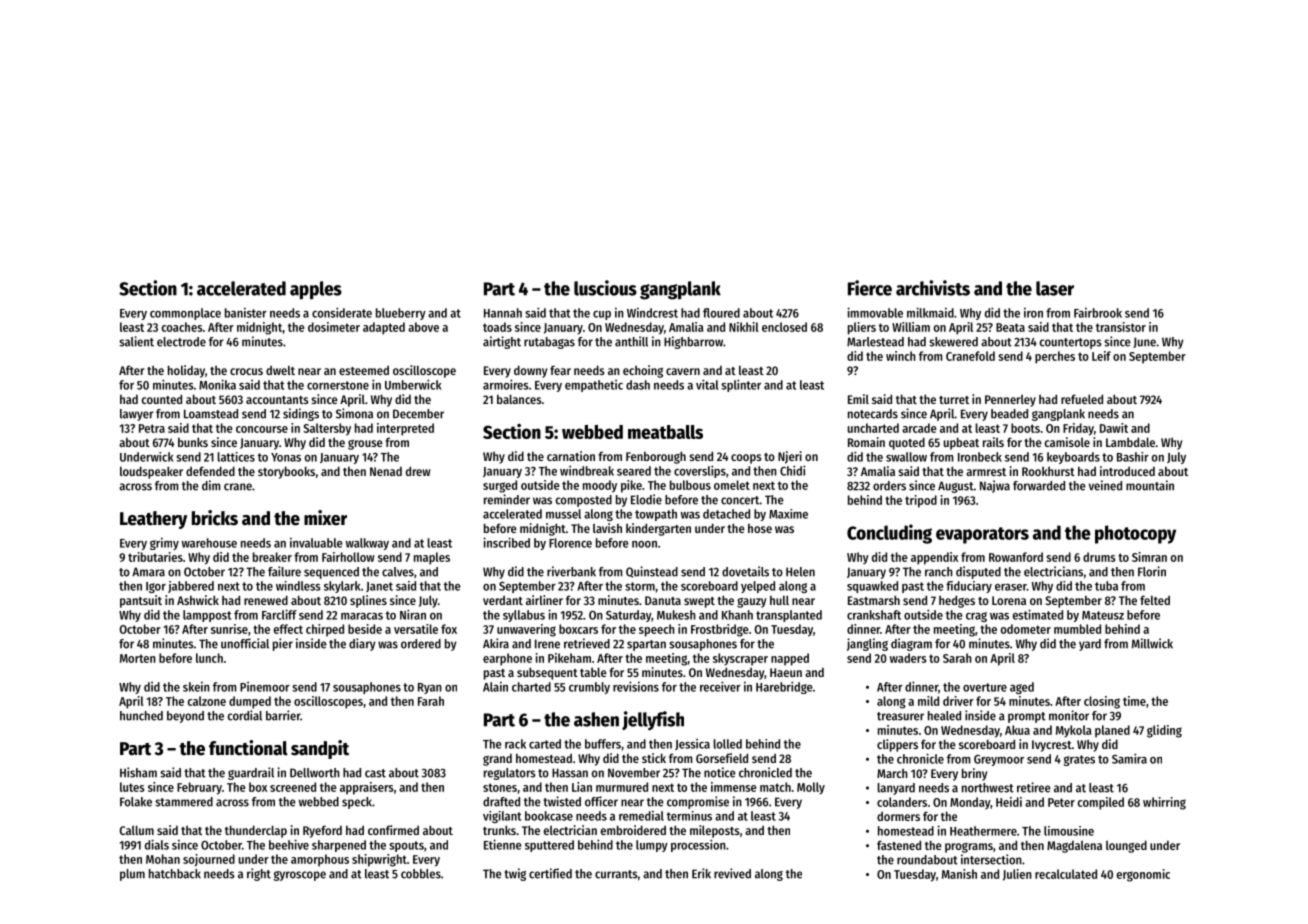 This image has height=924, width=1308. What do you see at coordinates (873, 414) in the image?
I see `notecards` at bounding box center [873, 414].
